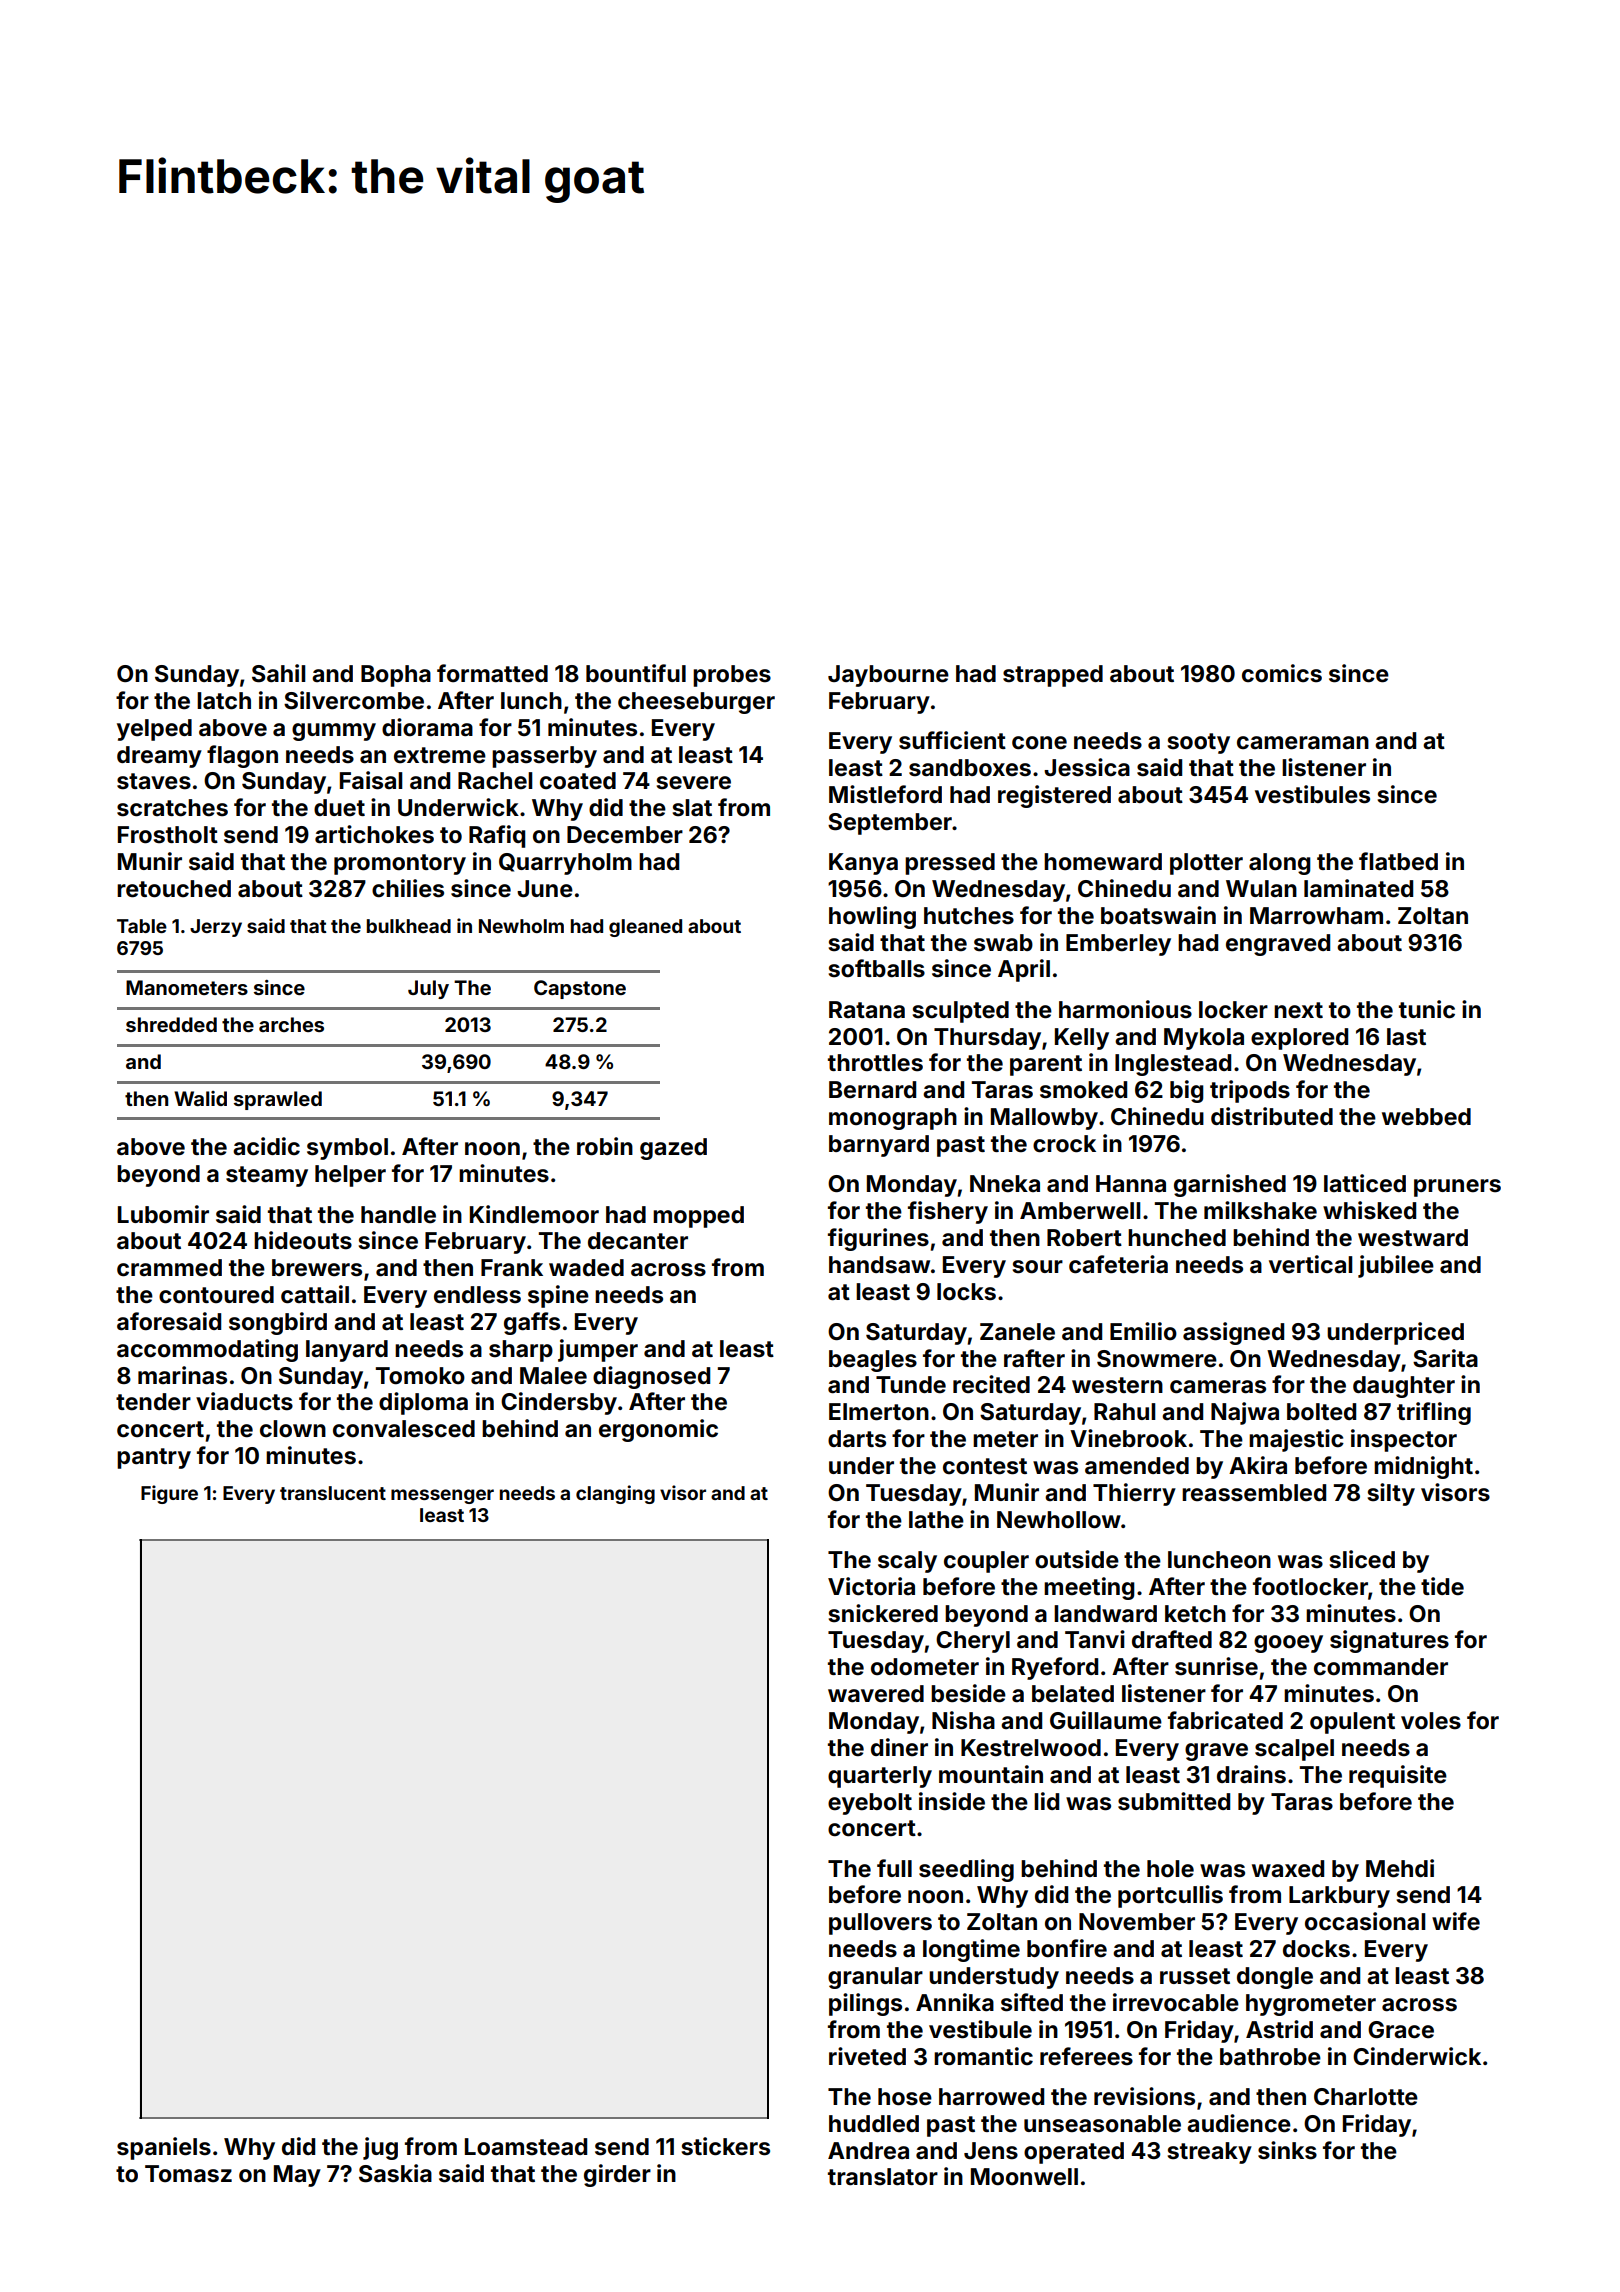 The height and width of the screenshot is (2292, 1620). What do you see at coordinates (544, 757) in the screenshot?
I see `passerby` at bounding box center [544, 757].
